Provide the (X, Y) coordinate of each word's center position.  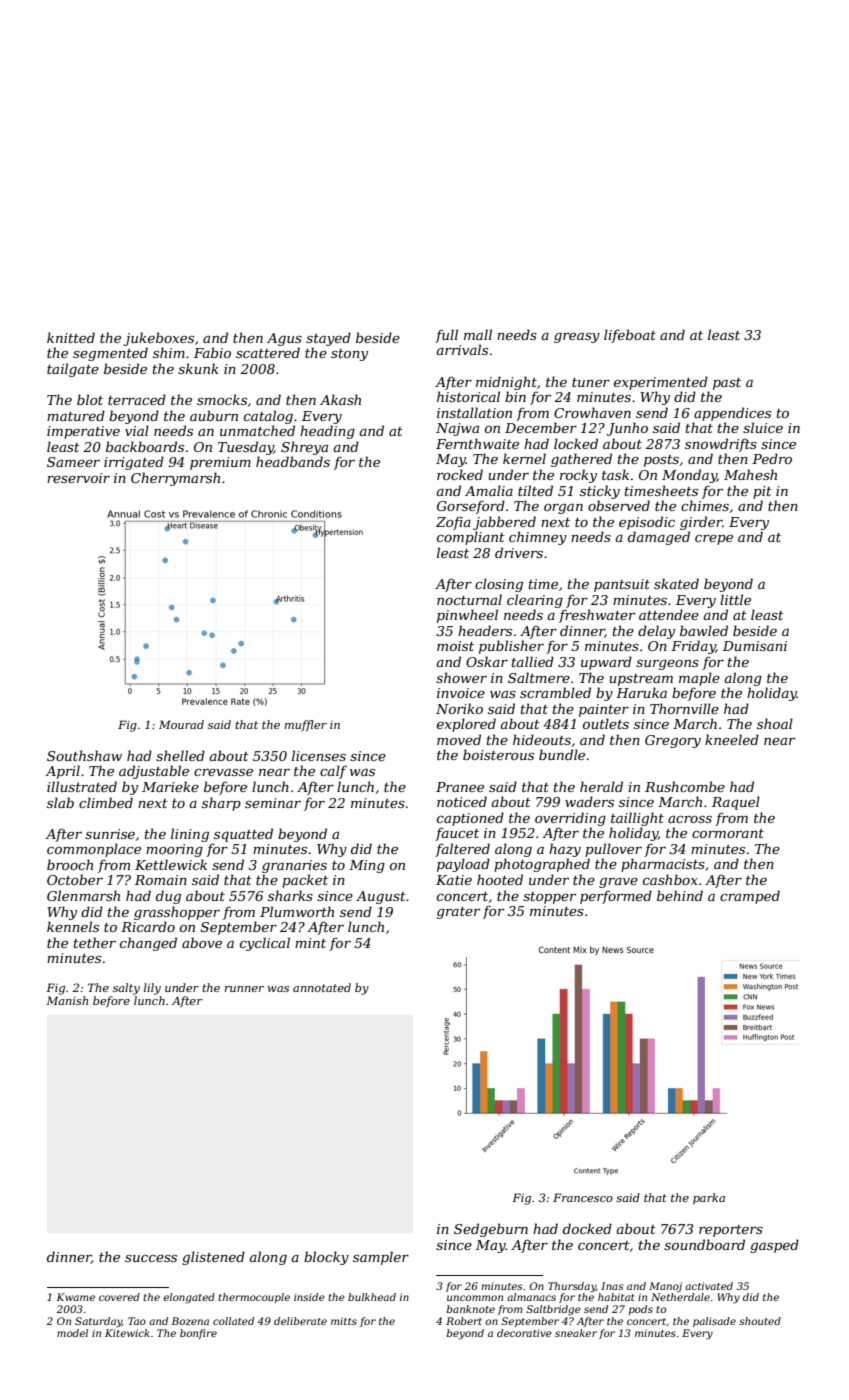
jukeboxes (158, 339)
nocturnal (469, 599)
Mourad (181, 724)
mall (478, 334)
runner (244, 989)
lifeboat (630, 336)
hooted (500, 879)
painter (604, 710)
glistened (213, 1258)
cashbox (670, 879)
